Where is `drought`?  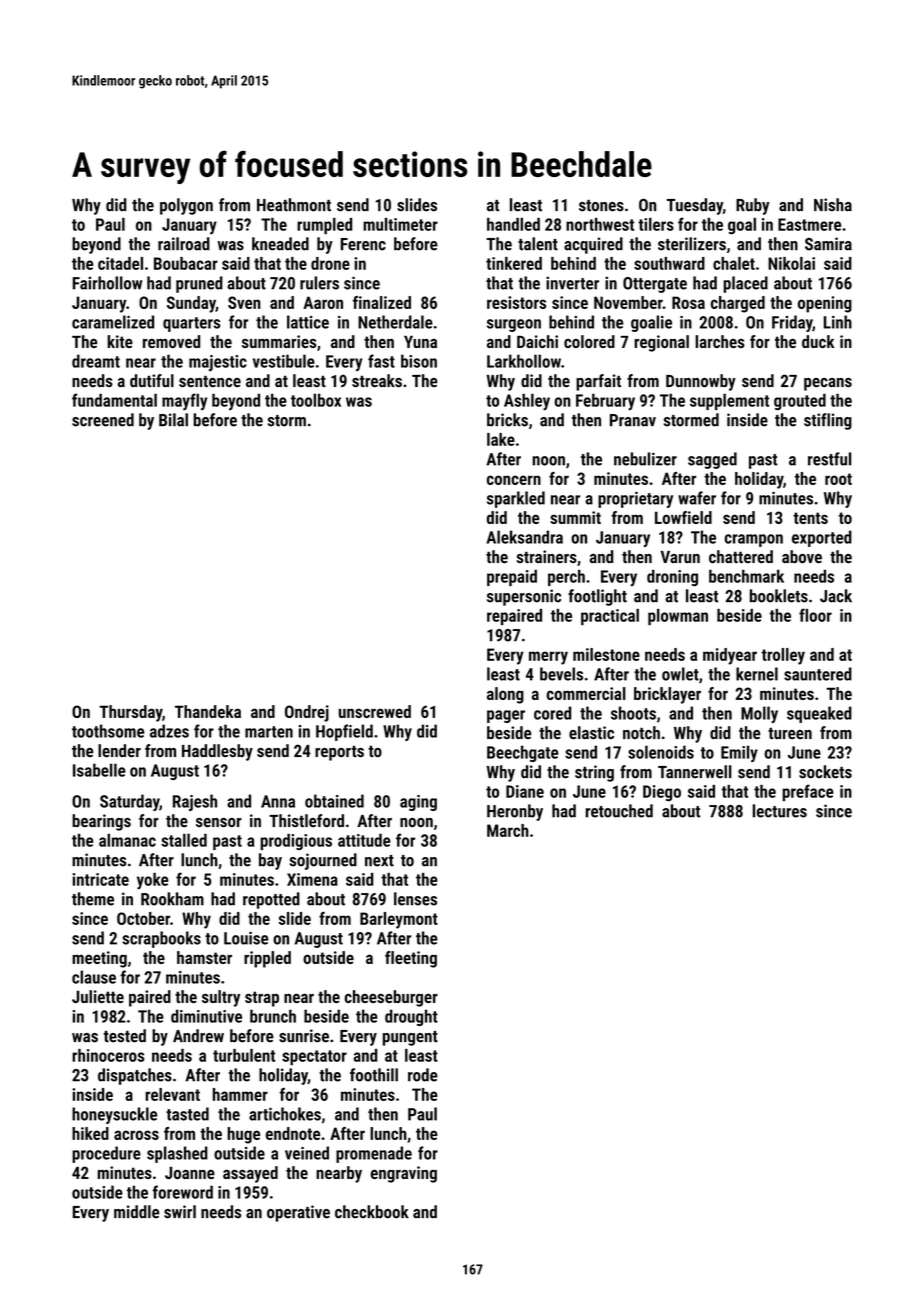
drought is located at coordinates (411, 1017).
